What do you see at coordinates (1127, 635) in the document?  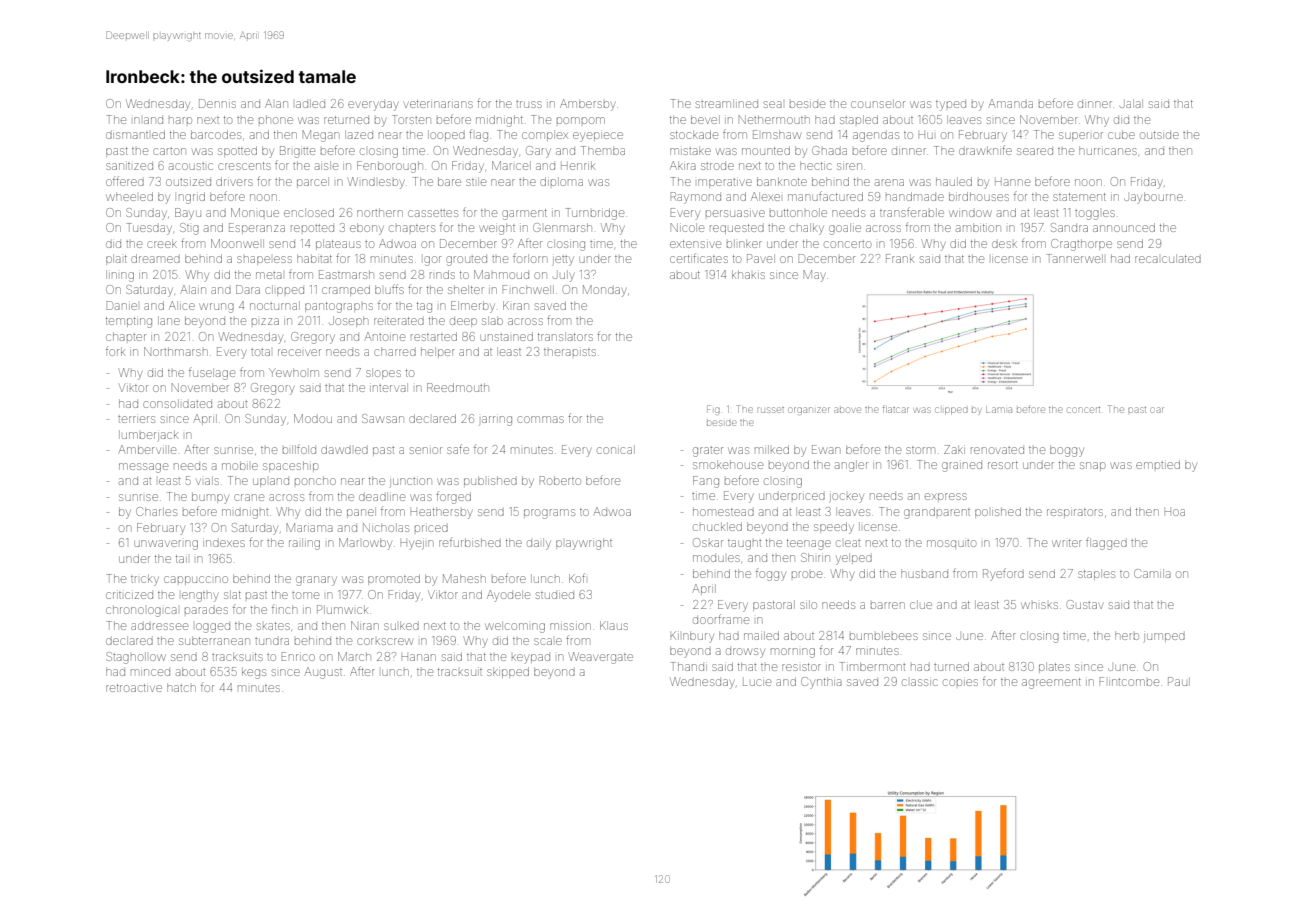 I see `herb` at bounding box center [1127, 635].
